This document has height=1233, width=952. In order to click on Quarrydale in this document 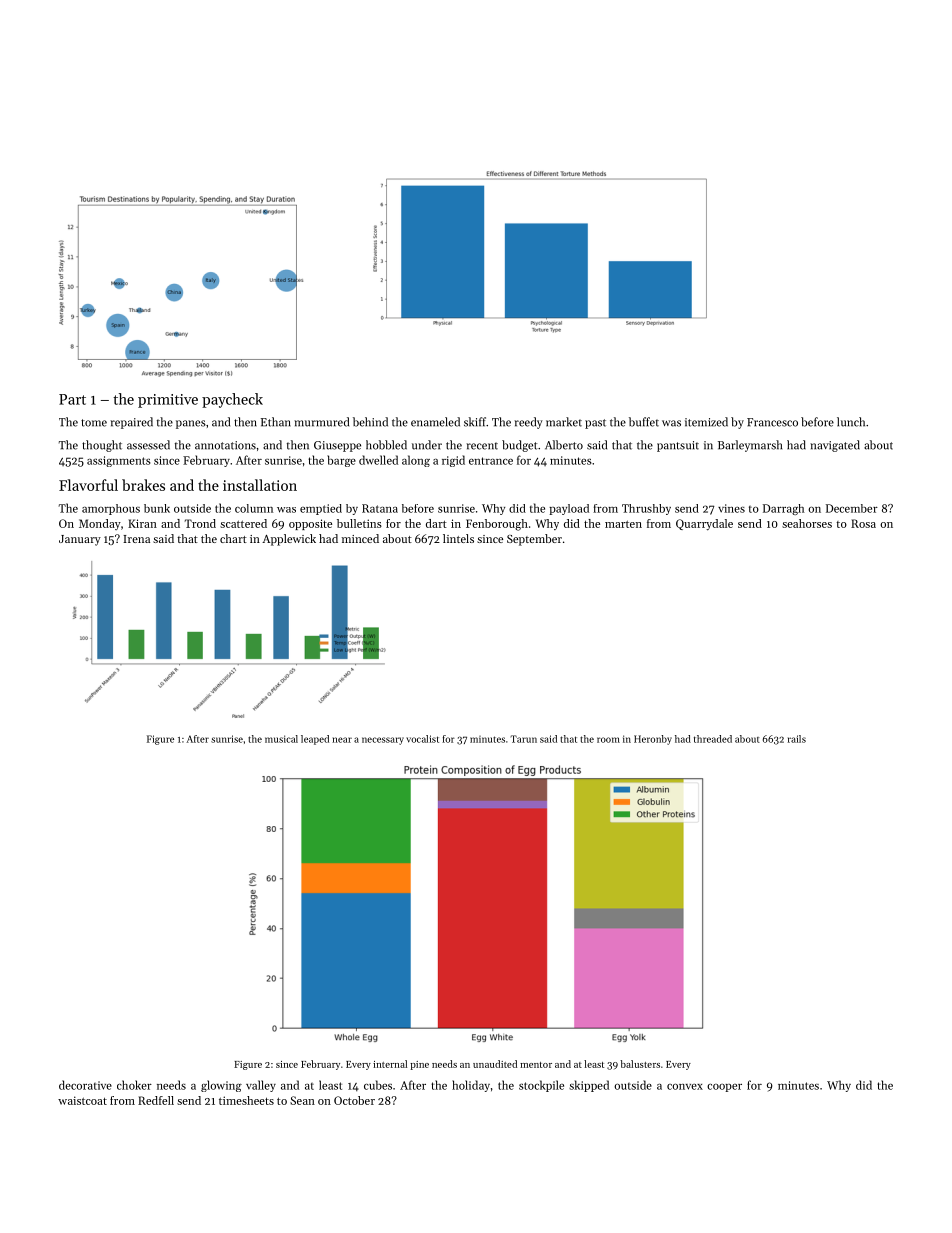, I will do `click(704, 525)`.
